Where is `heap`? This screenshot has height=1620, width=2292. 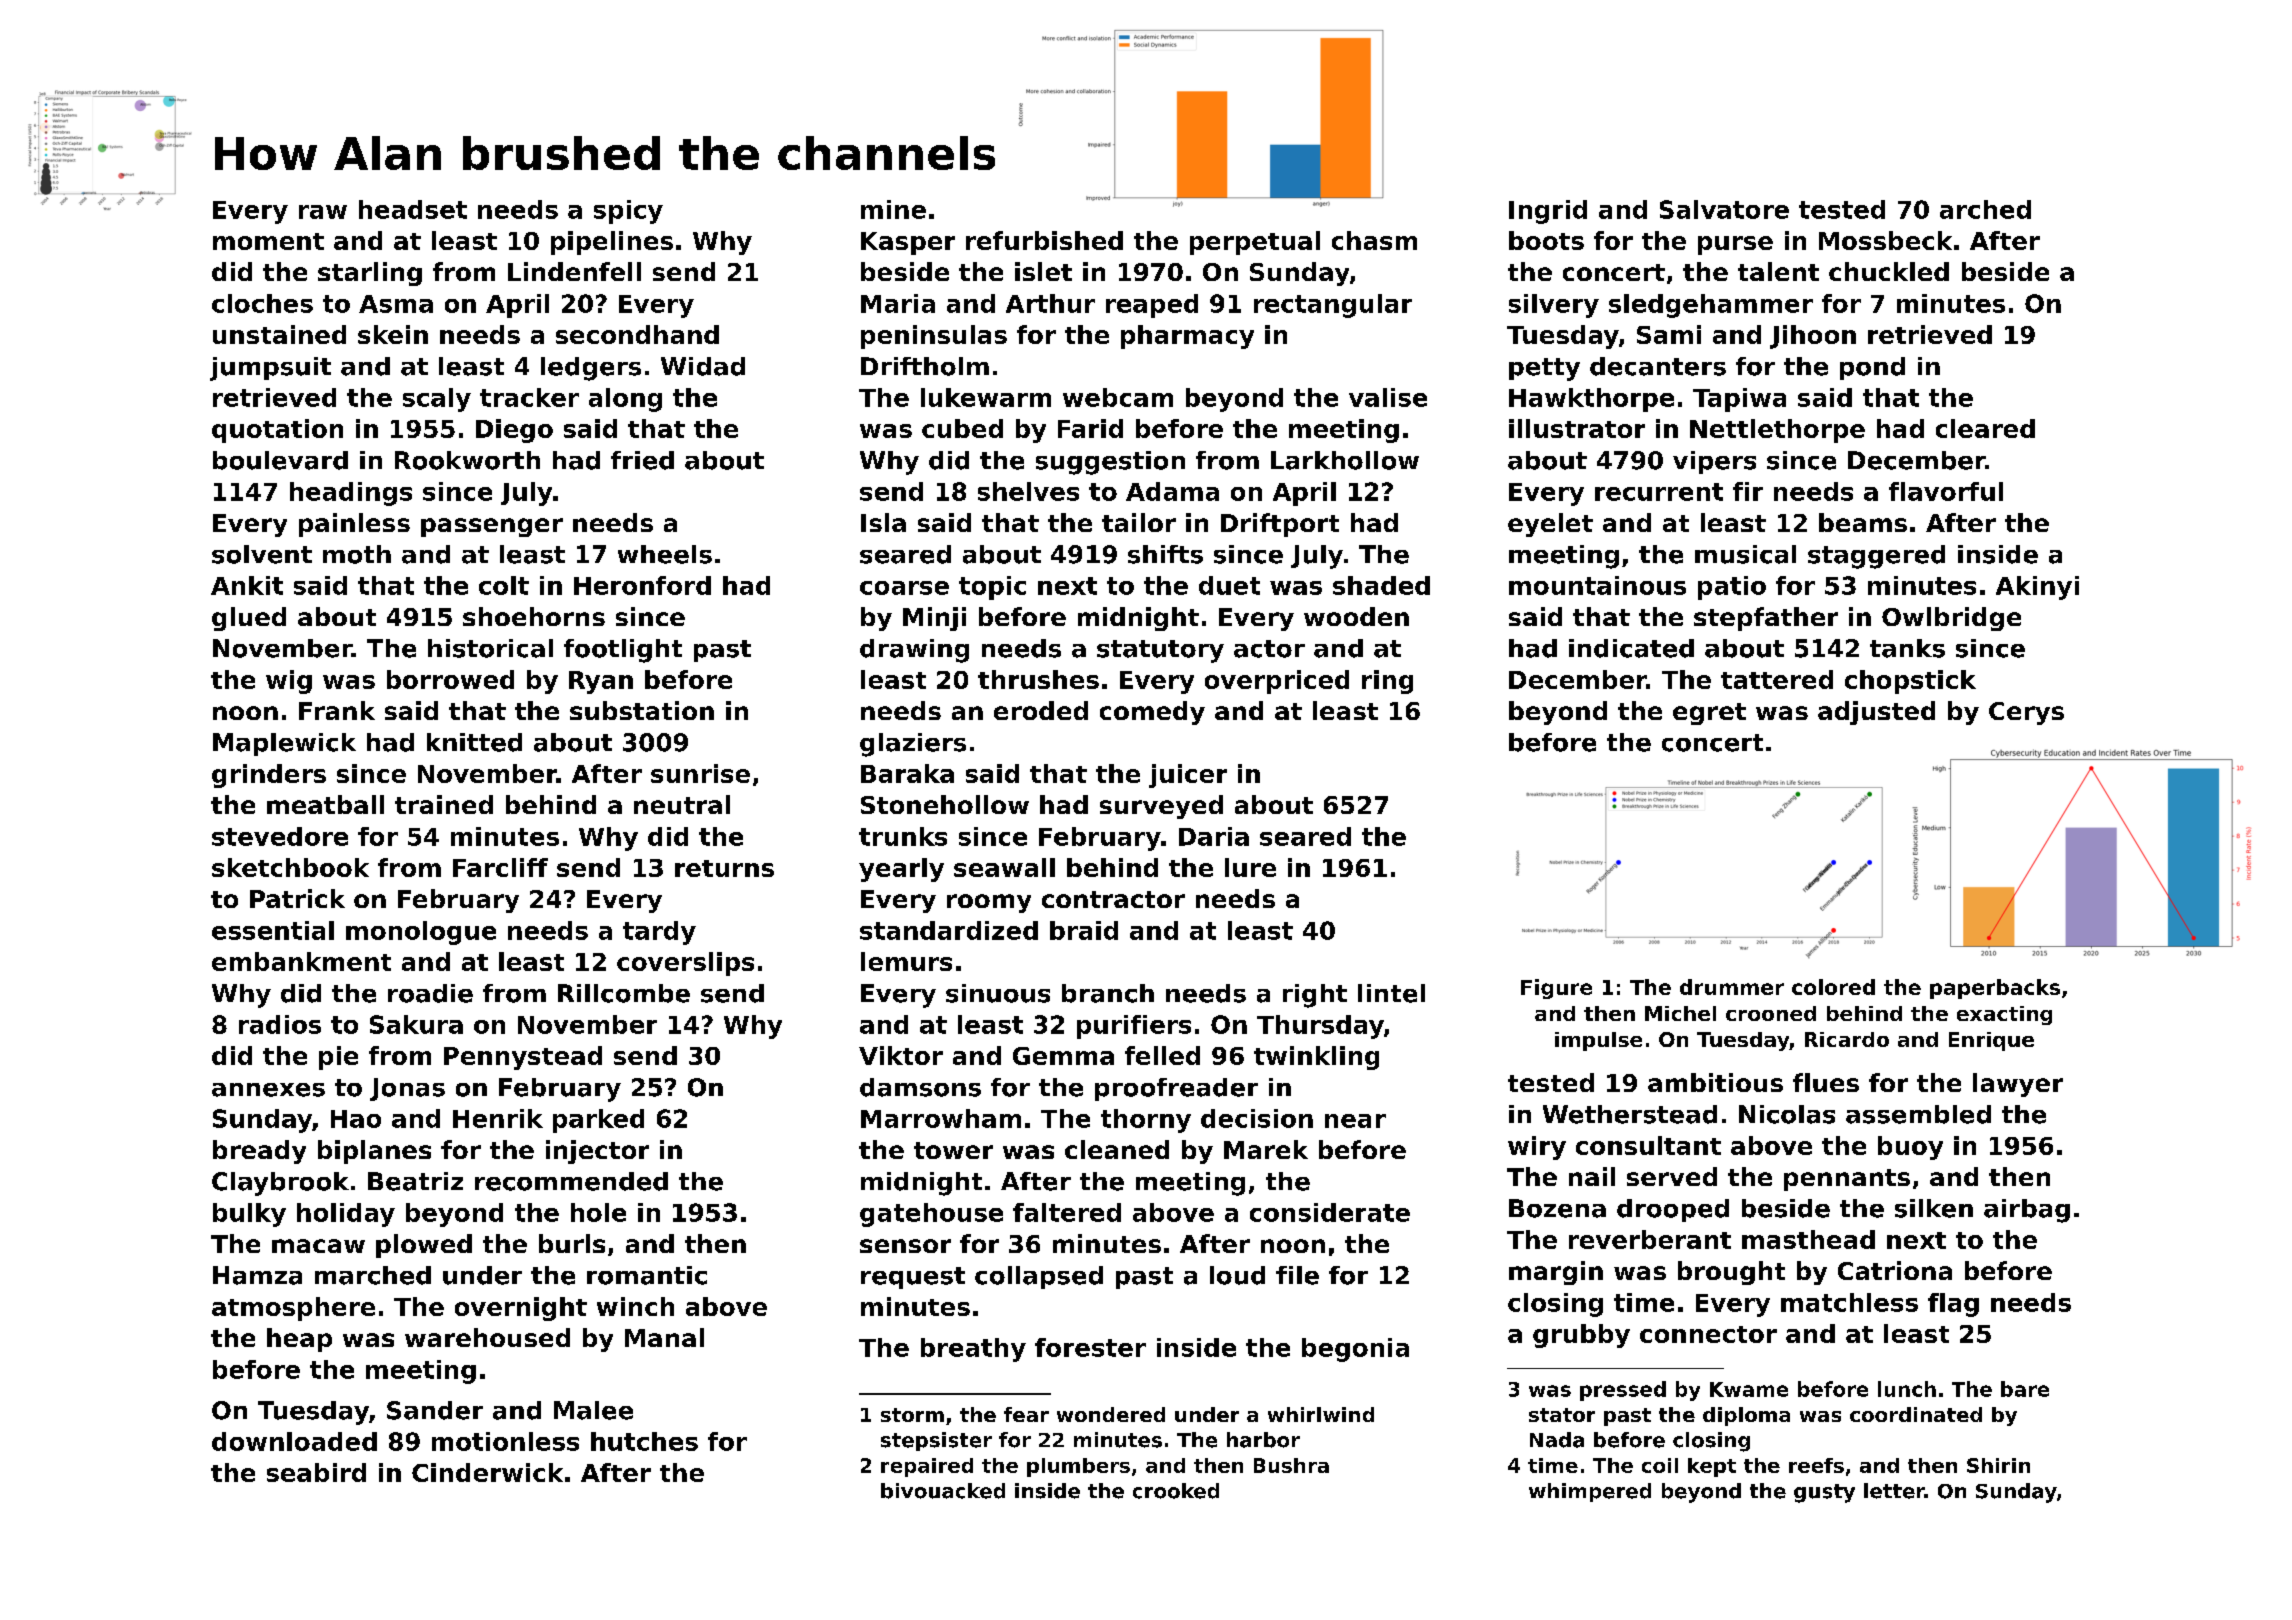 heap is located at coordinates (299, 1340).
